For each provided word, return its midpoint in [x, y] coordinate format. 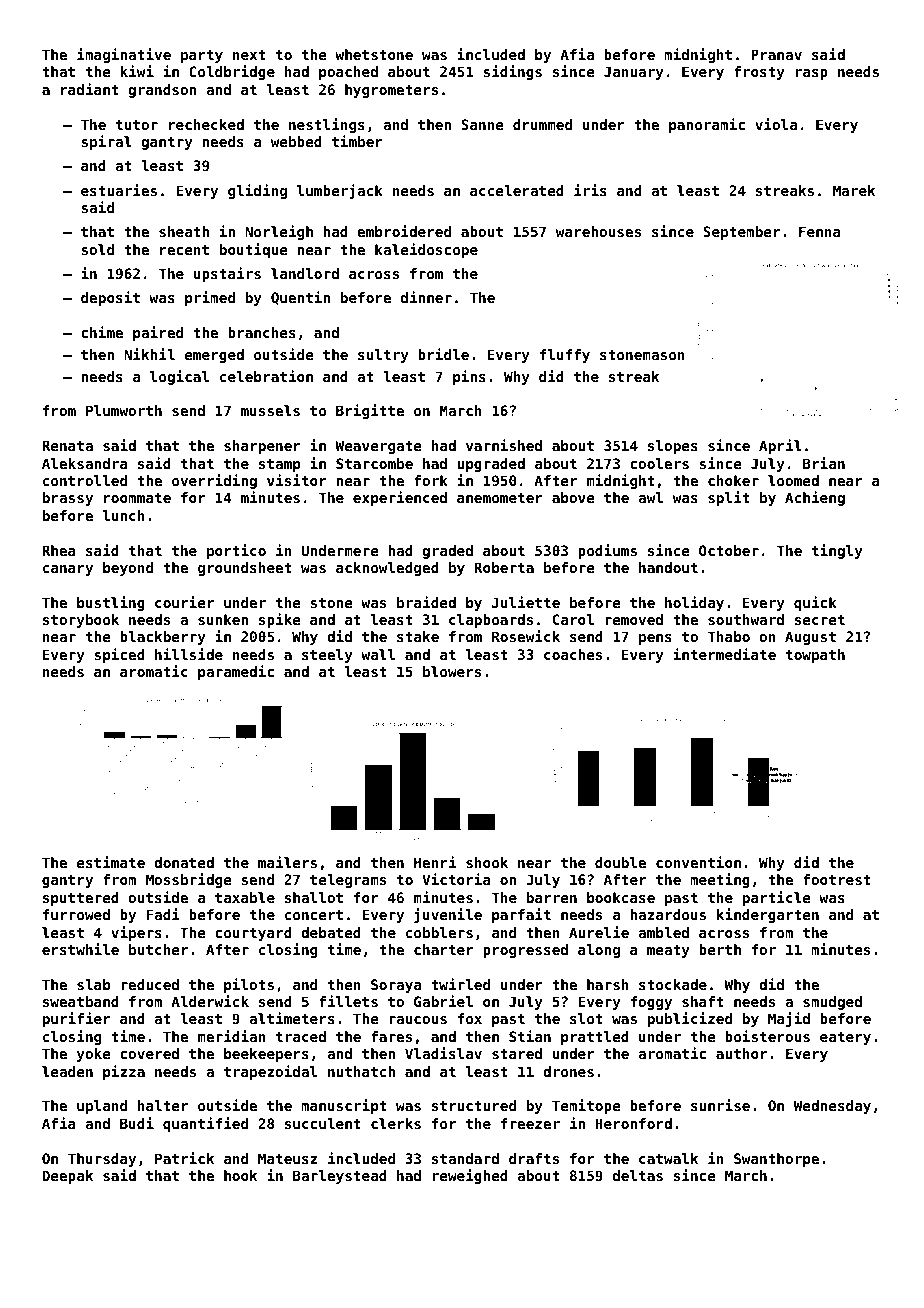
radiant [90, 89]
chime [102, 332]
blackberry [163, 638]
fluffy [565, 356]
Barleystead [340, 1177]
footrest [837, 879]
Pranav [776, 54]
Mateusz [287, 1158]
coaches [573, 654]
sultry [383, 356]
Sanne [482, 124]
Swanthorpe [776, 1160]
